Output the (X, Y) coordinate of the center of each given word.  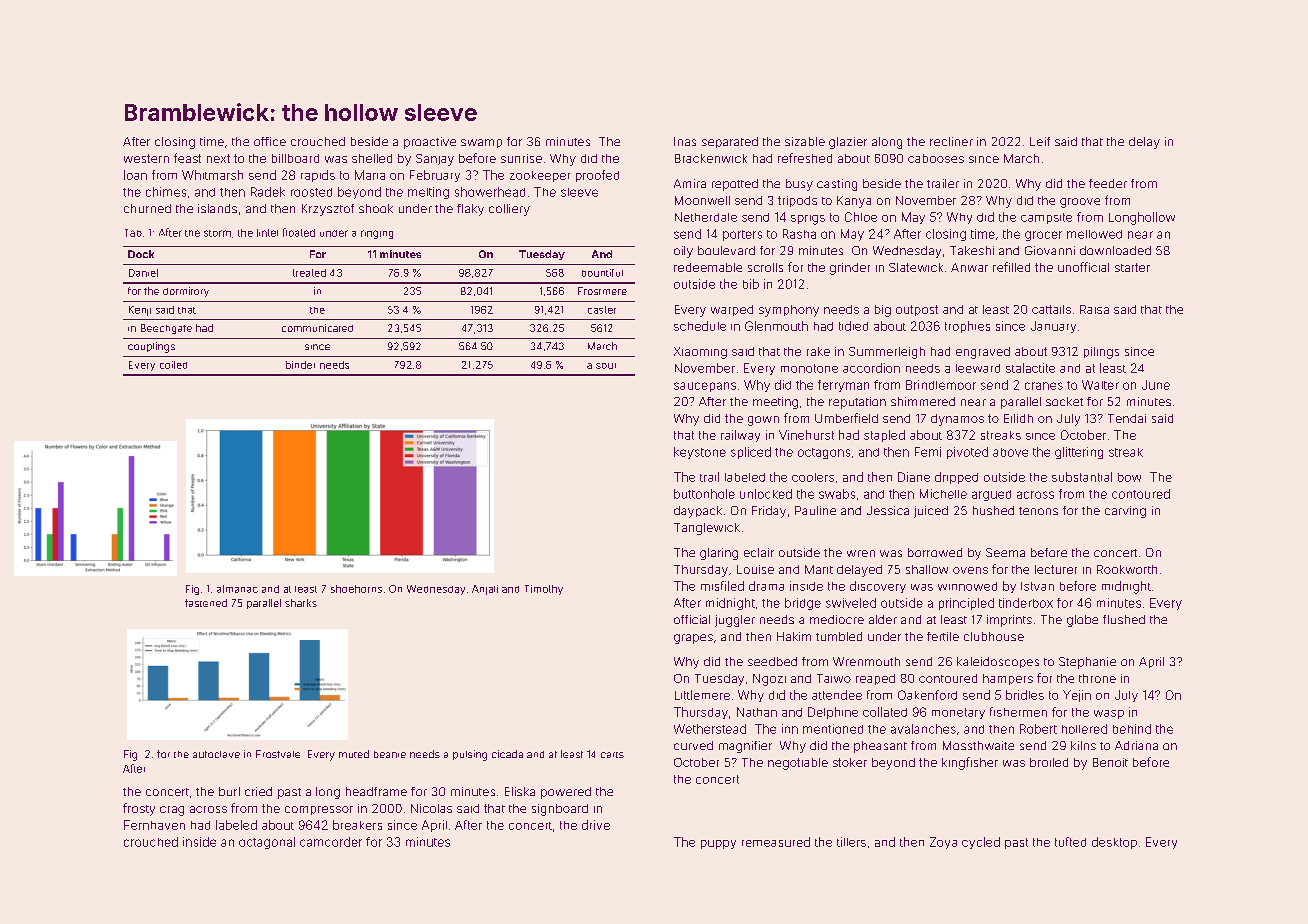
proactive (430, 143)
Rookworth (1127, 569)
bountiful (602, 273)
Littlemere (702, 695)
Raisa (1094, 309)
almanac (237, 589)
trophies (967, 327)
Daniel (143, 273)
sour (606, 366)
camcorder (331, 842)
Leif (1040, 141)
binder (300, 365)
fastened (206, 603)
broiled (1049, 762)
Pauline (815, 510)
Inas (685, 141)
